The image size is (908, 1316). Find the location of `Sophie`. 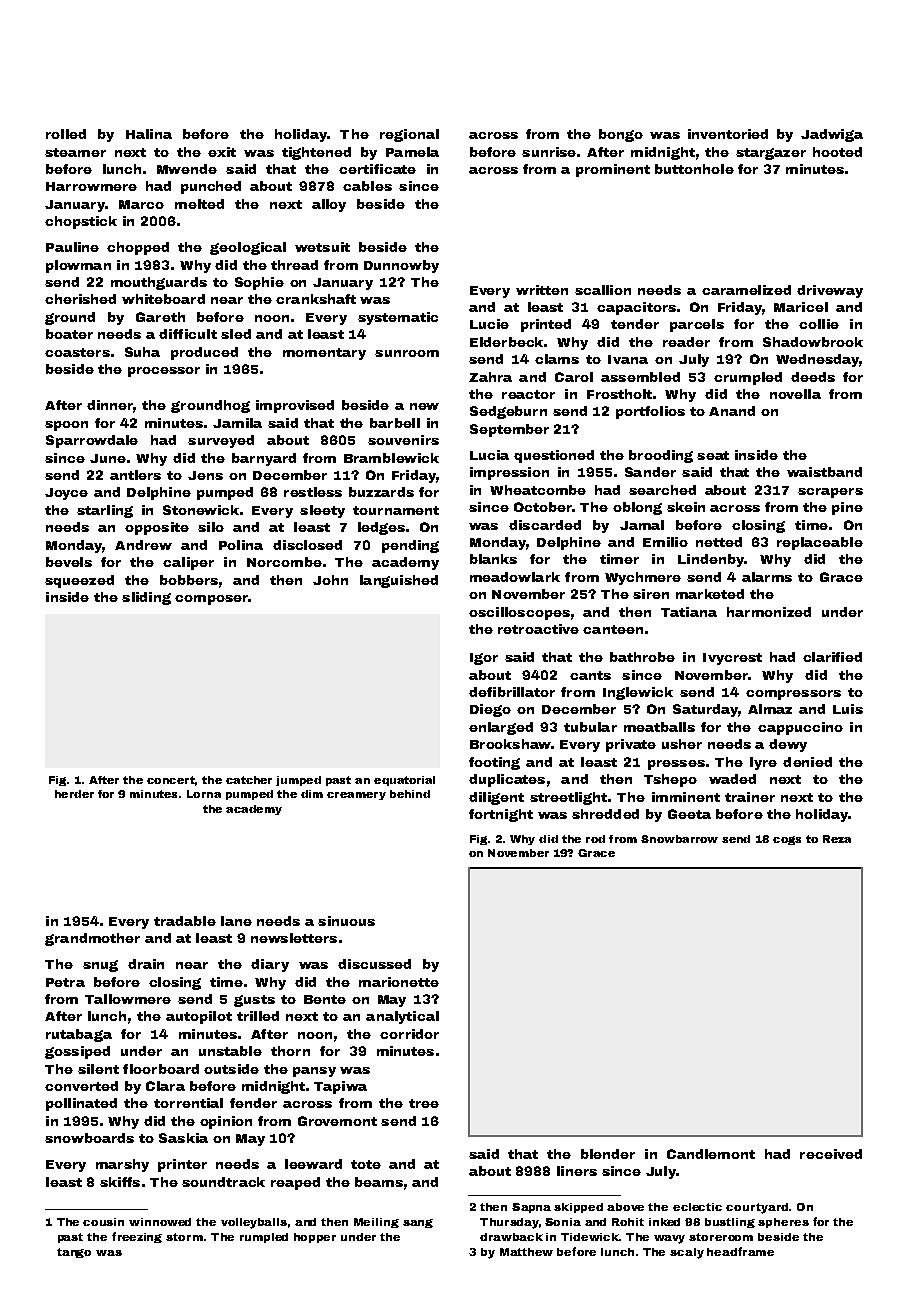

Sophie is located at coordinates (259, 283).
